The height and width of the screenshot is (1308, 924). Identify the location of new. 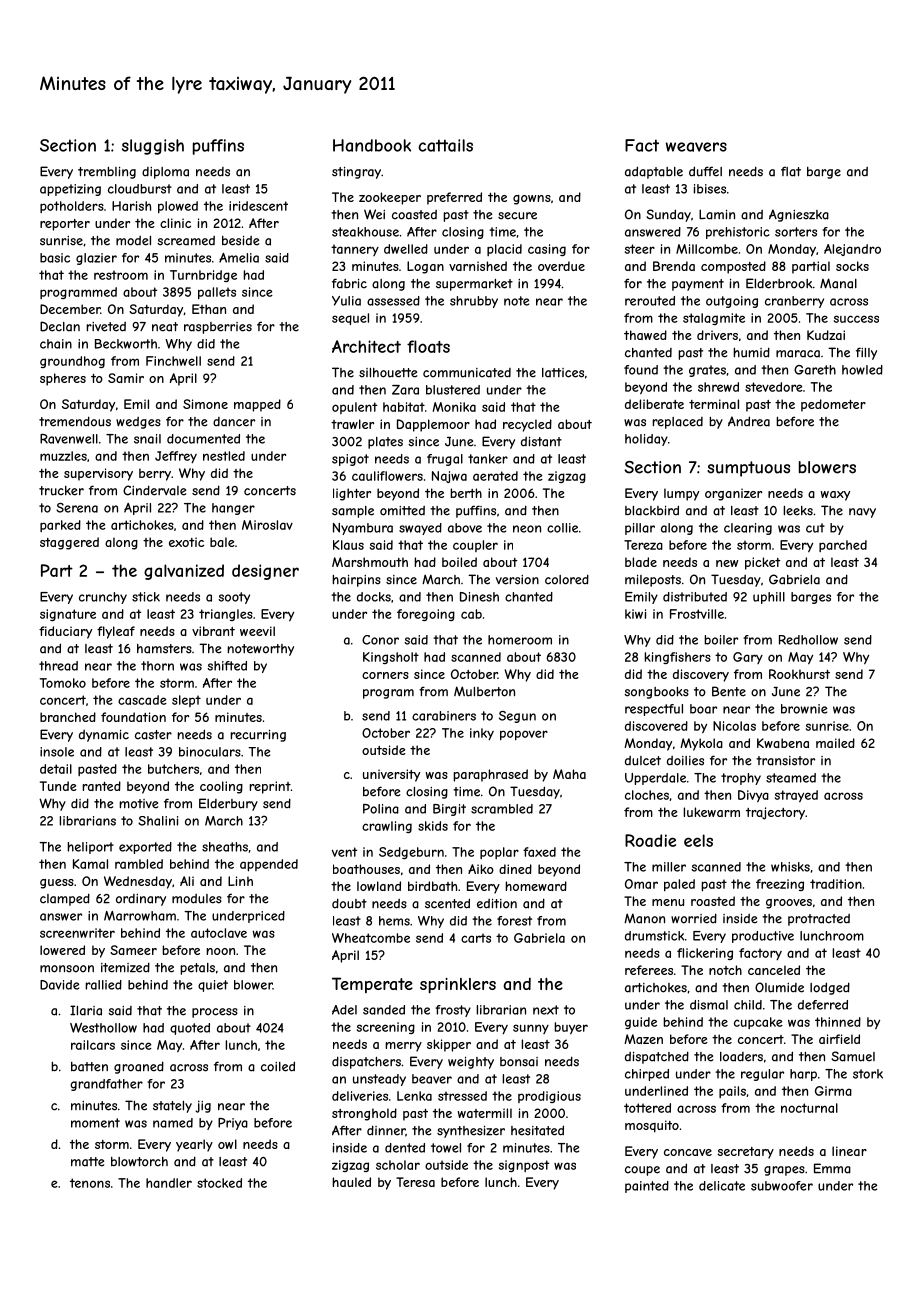
(727, 563).
